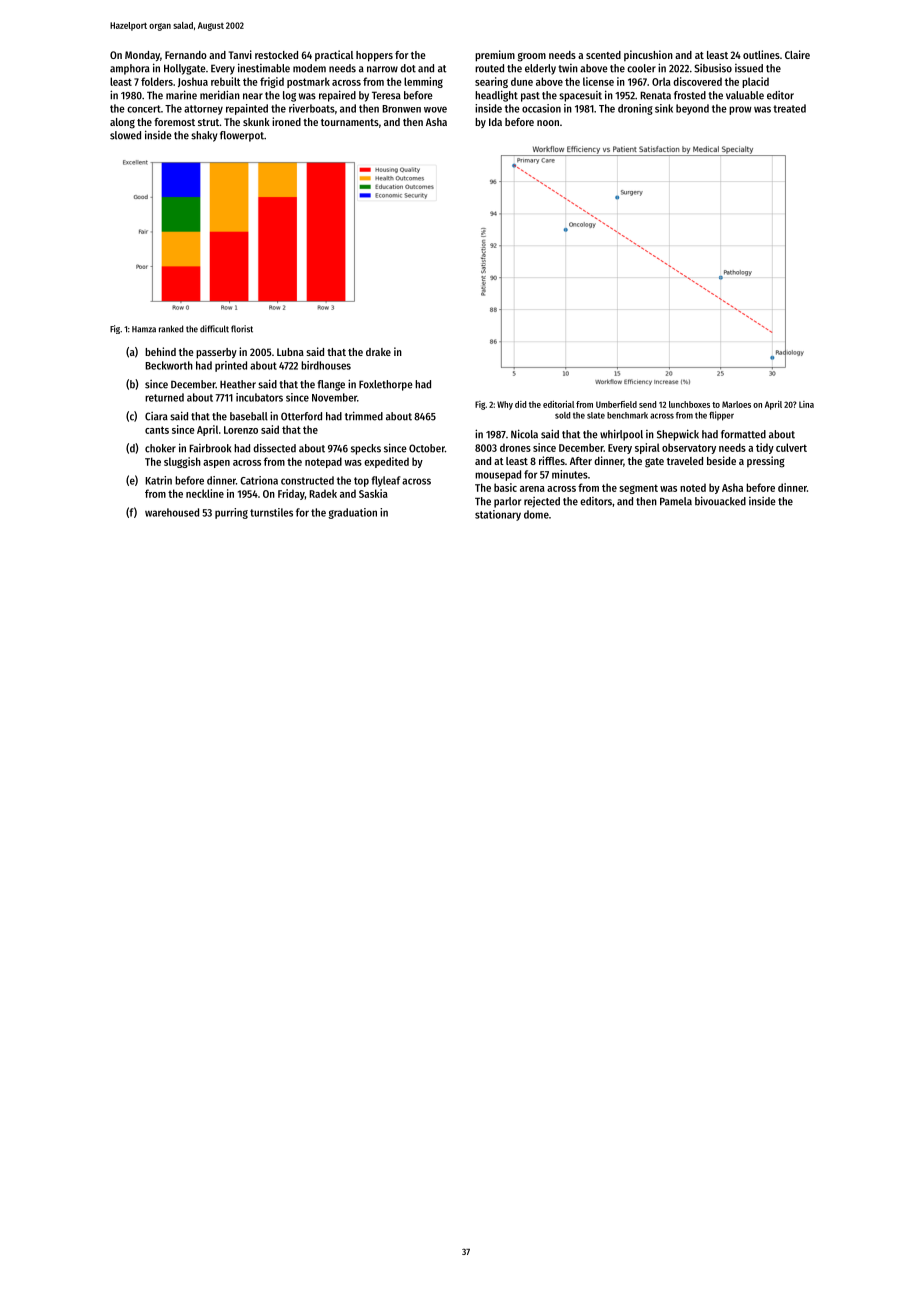 The height and width of the page is (1308, 924). I want to click on amphora, so click(130, 69).
